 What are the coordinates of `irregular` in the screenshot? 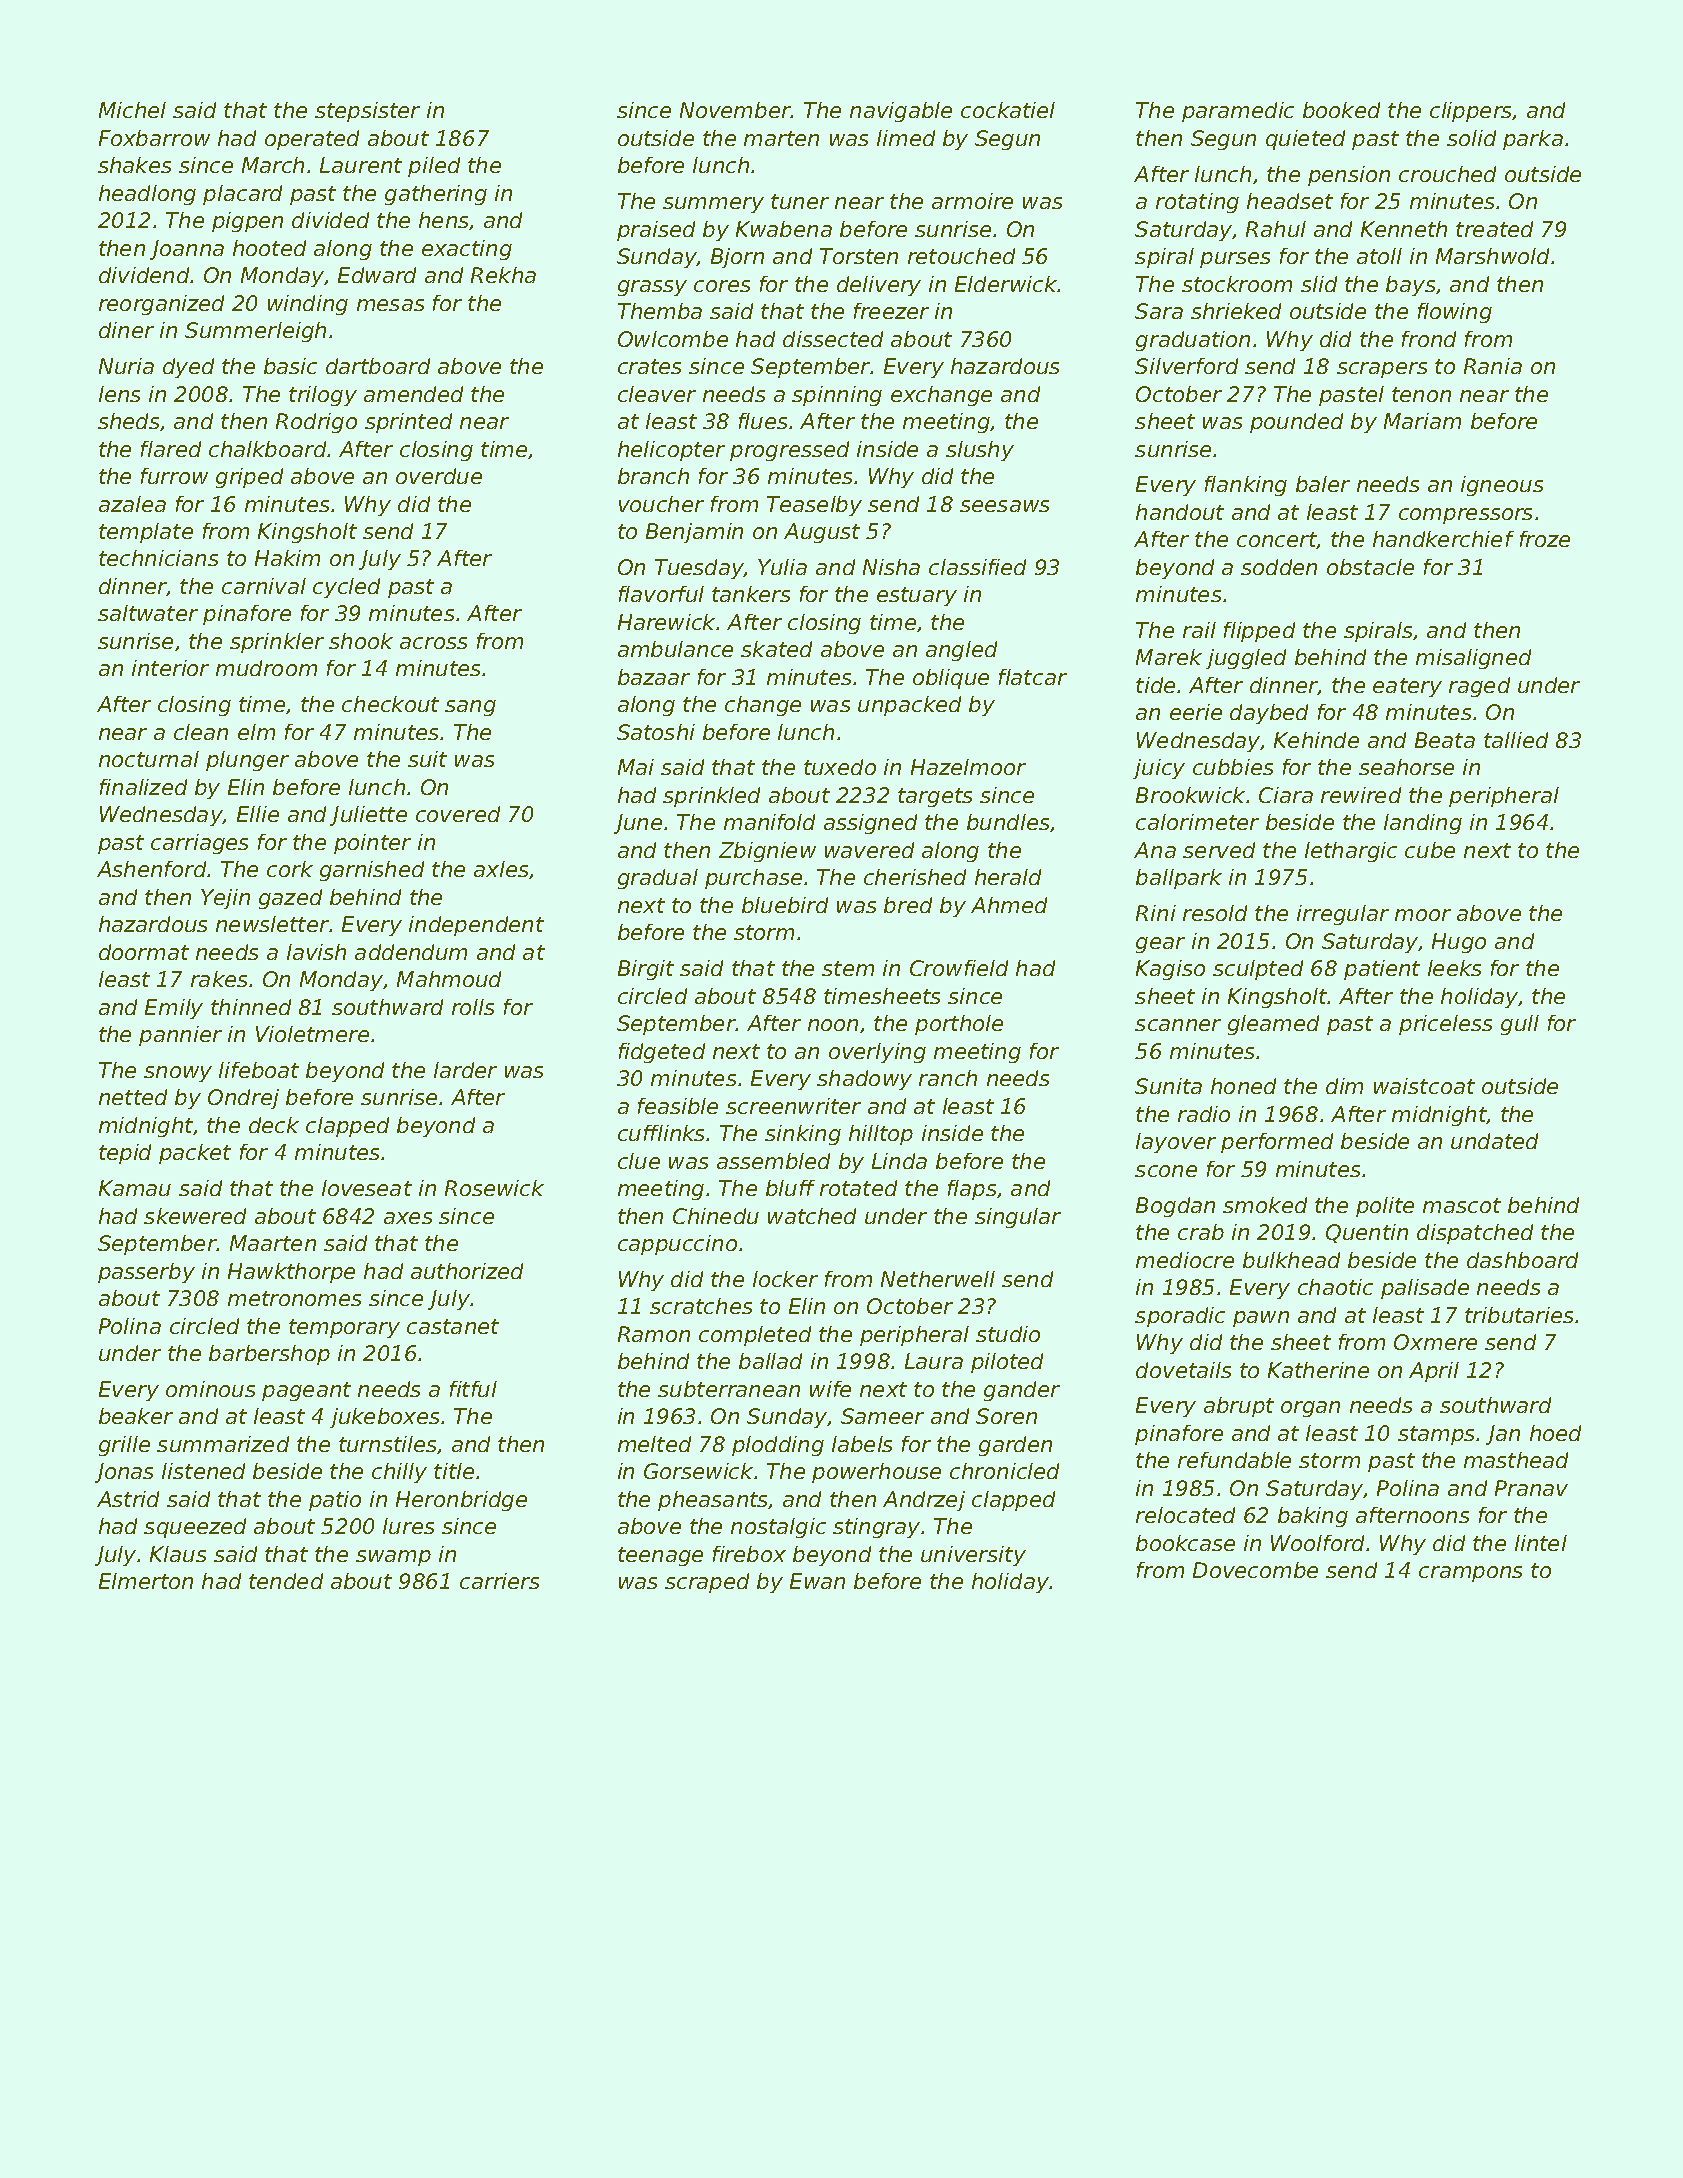 It's located at (1343, 915).
